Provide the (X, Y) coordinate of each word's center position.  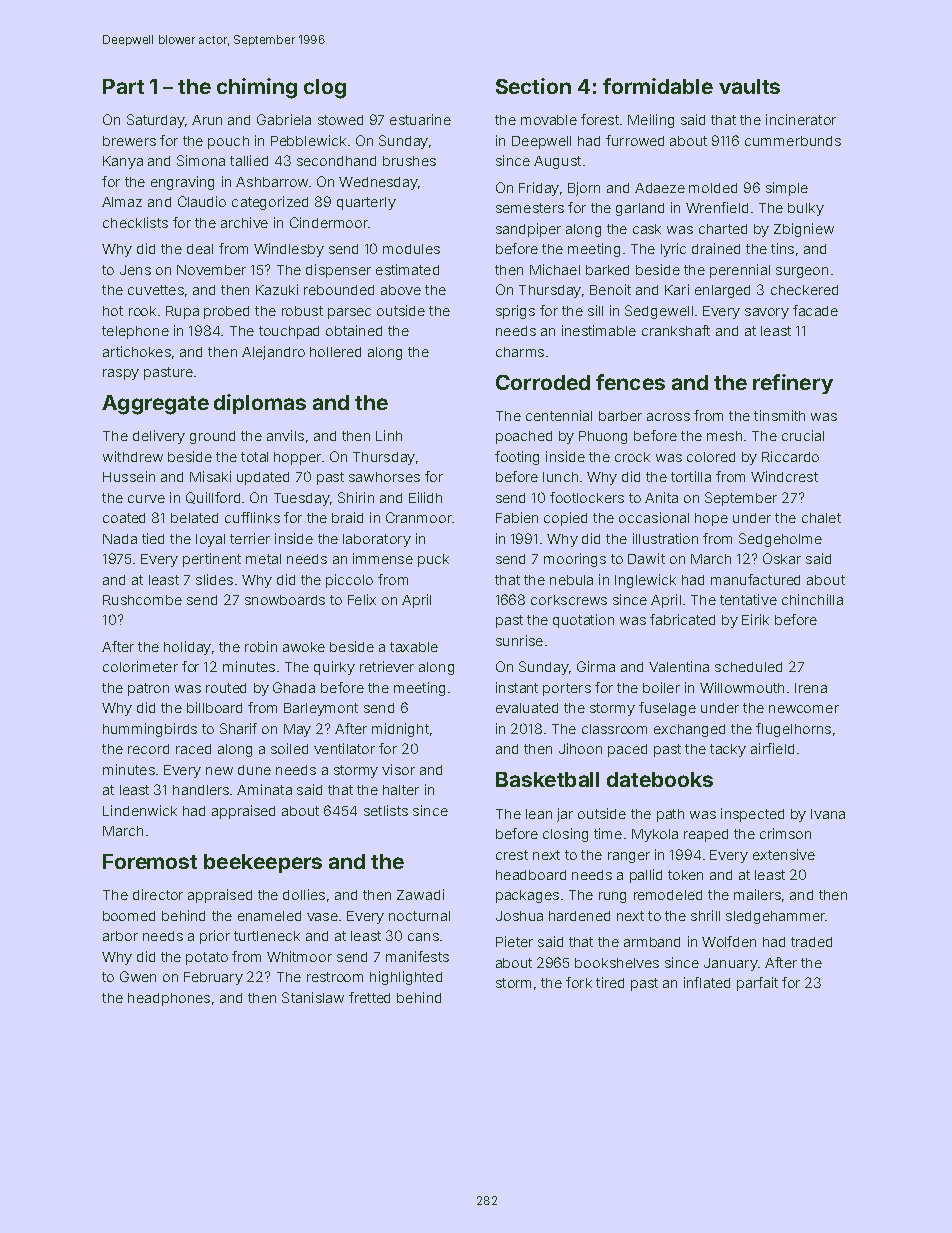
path (670, 815)
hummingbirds (150, 730)
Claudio (202, 201)
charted (723, 229)
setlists (386, 810)
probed (226, 312)
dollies (304, 894)
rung (612, 897)
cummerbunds (793, 141)
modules (411, 249)
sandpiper (528, 230)
